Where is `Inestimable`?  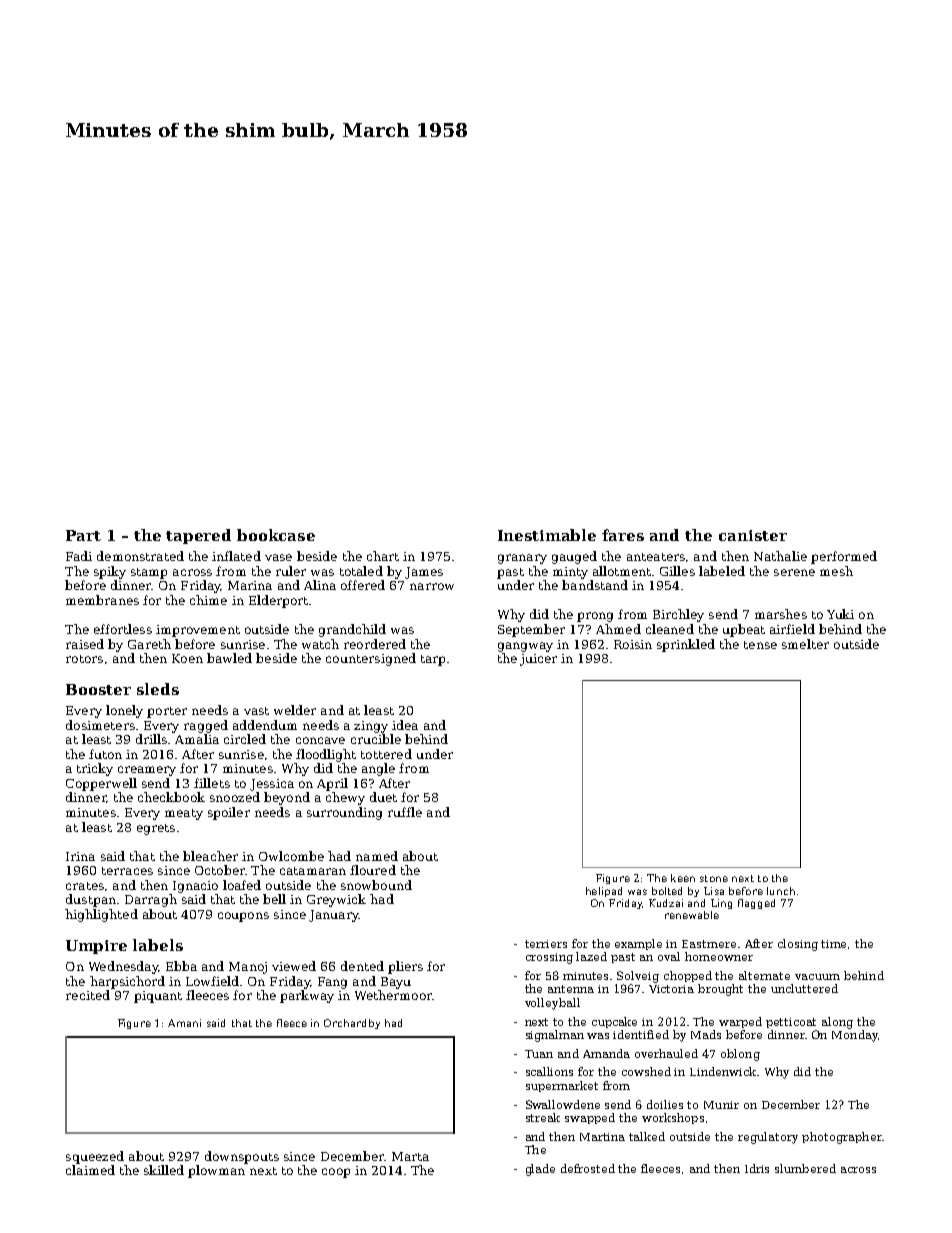
Inestimable is located at coordinates (547, 535).
